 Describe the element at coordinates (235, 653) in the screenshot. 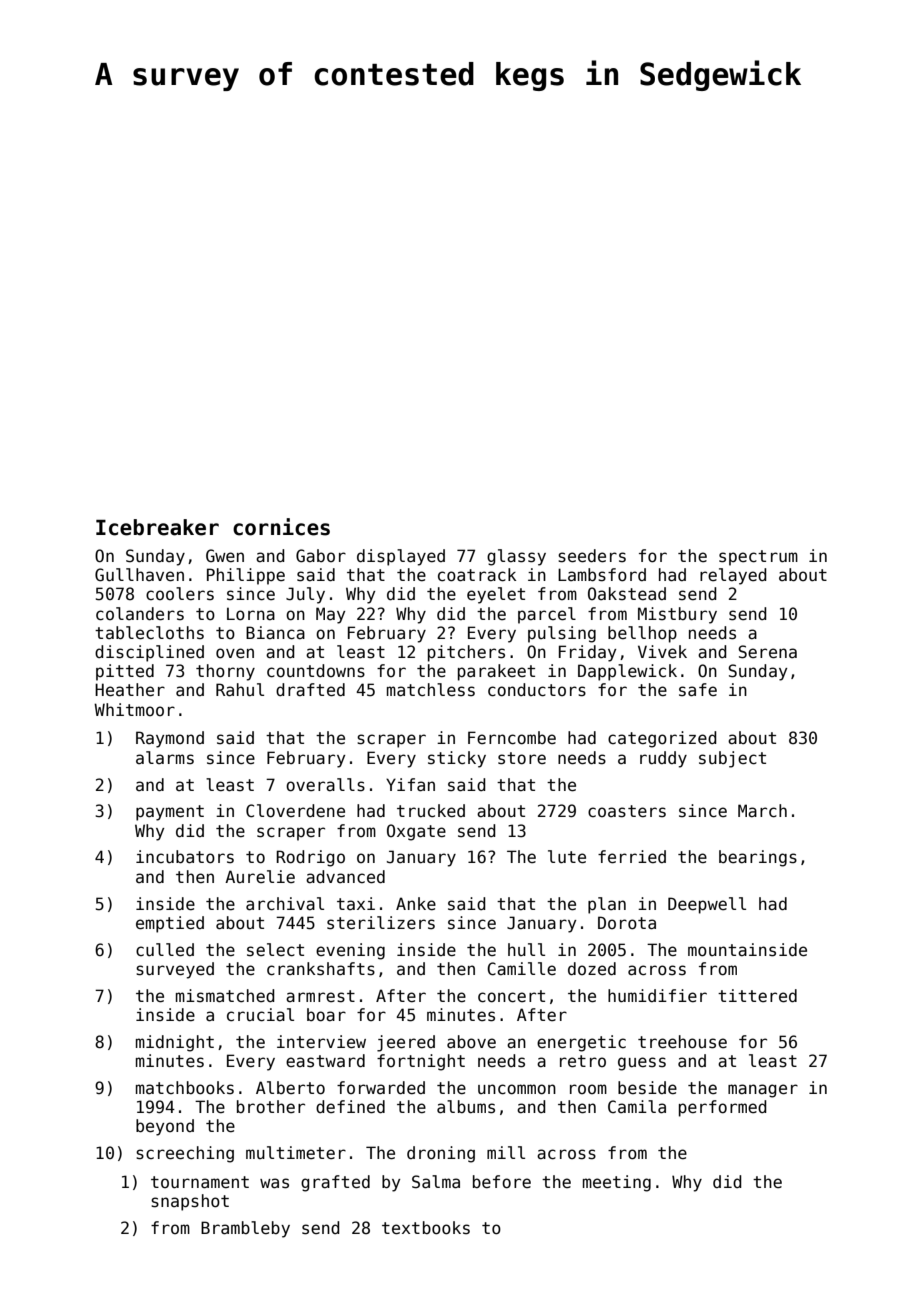

I see `oven` at that location.
